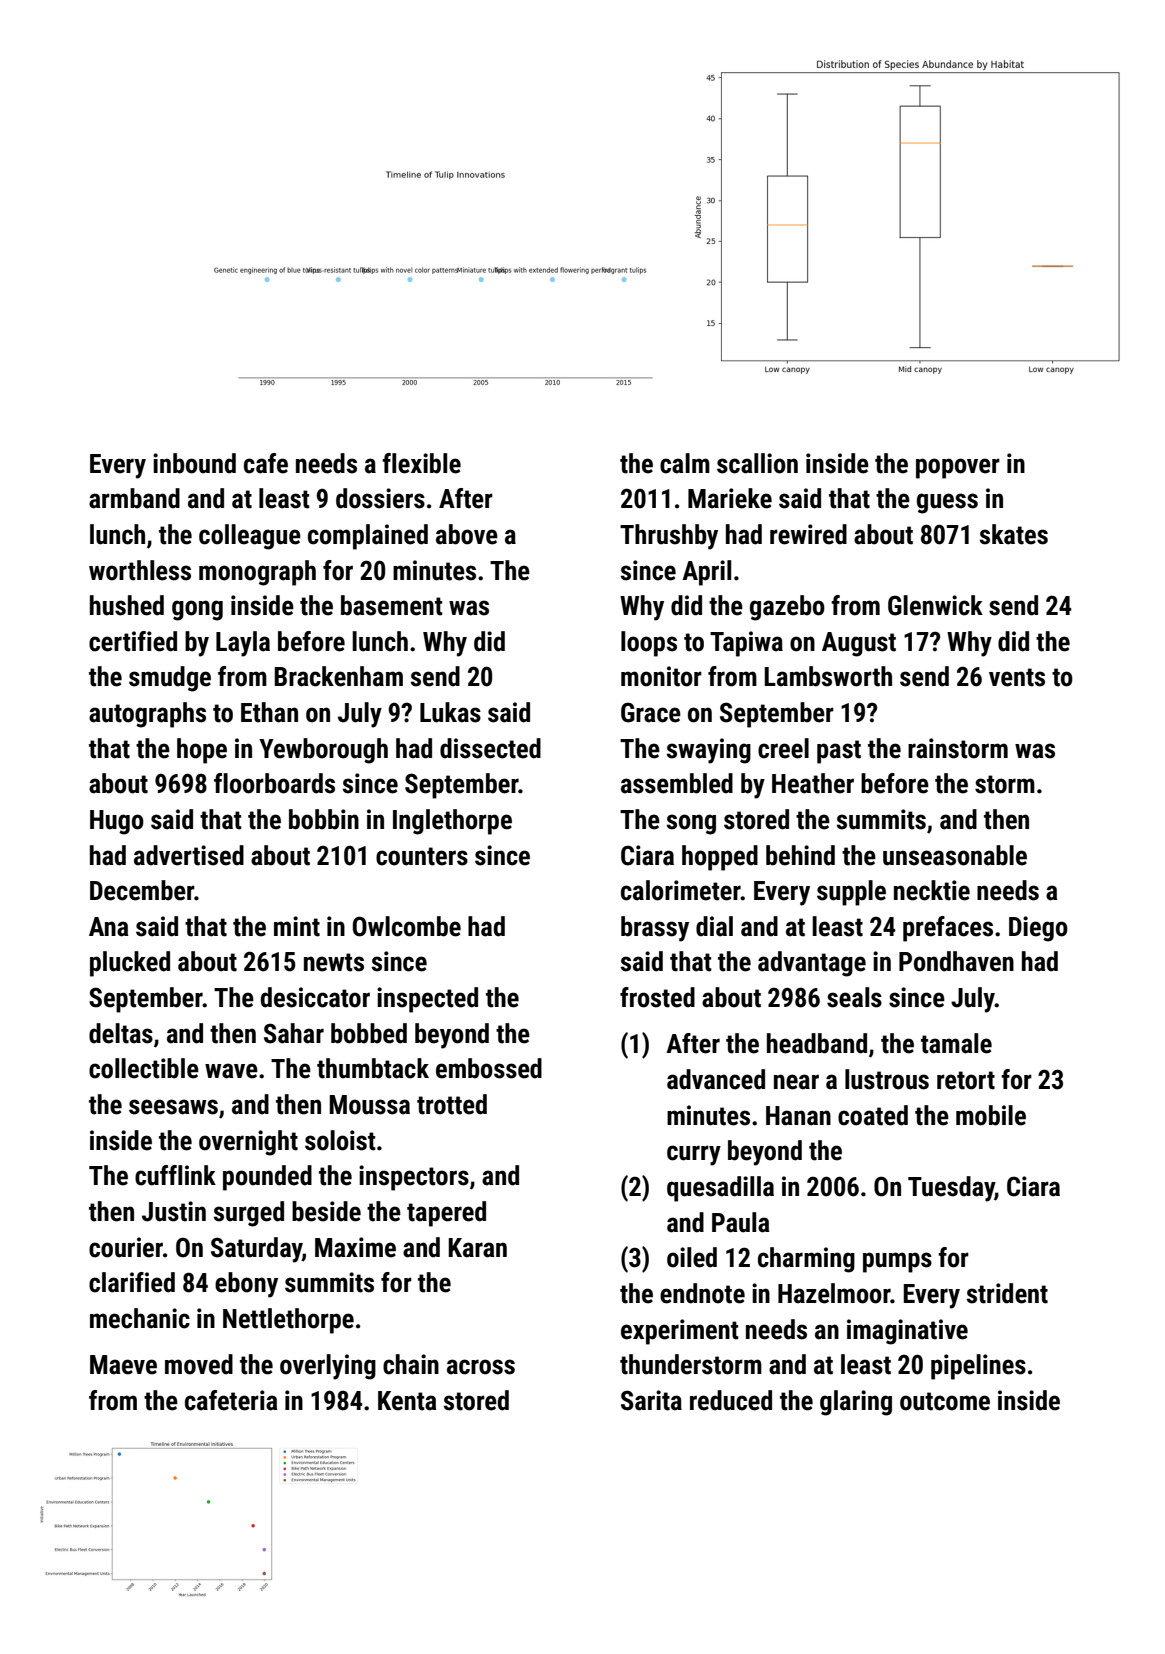  What do you see at coordinates (956, 961) in the screenshot?
I see `Pondhaven` at bounding box center [956, 961].
